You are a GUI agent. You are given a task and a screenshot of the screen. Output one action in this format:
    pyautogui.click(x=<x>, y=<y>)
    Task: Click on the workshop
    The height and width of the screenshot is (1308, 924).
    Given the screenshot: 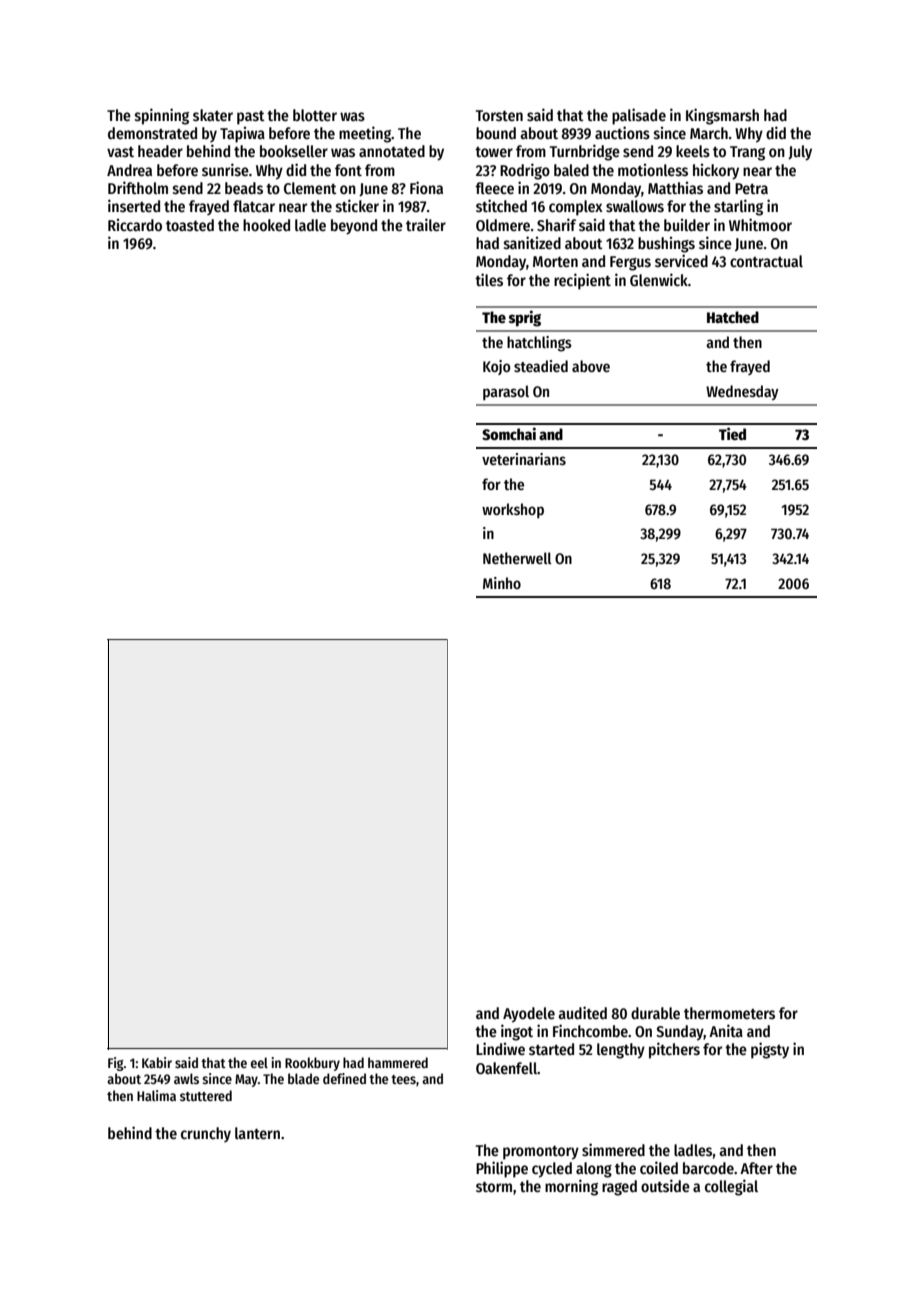 What is the action you would take?
    pyautogui.click(x=513, y=510)
